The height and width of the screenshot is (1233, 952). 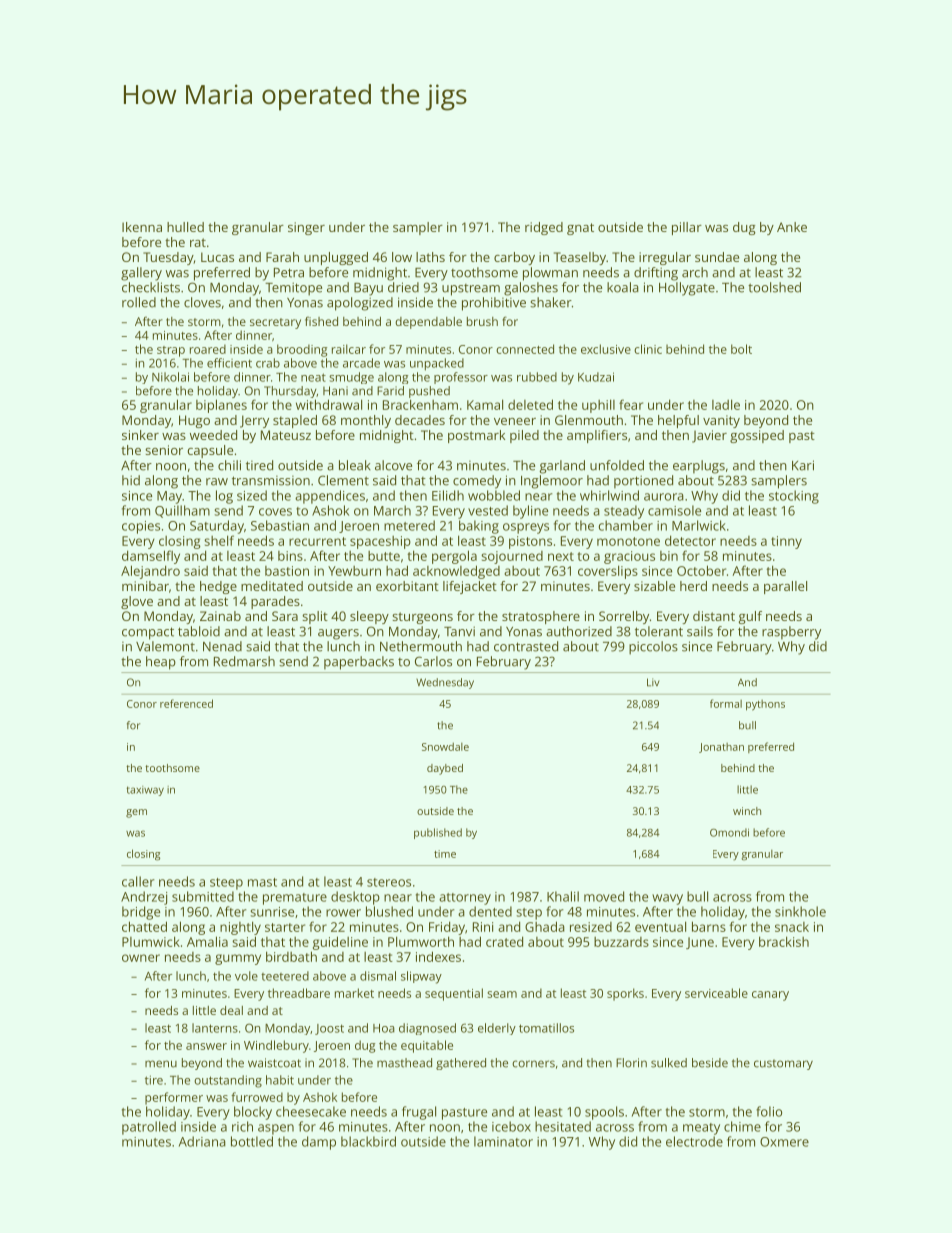 I want to click on singer, so click(x=306, y=228).
